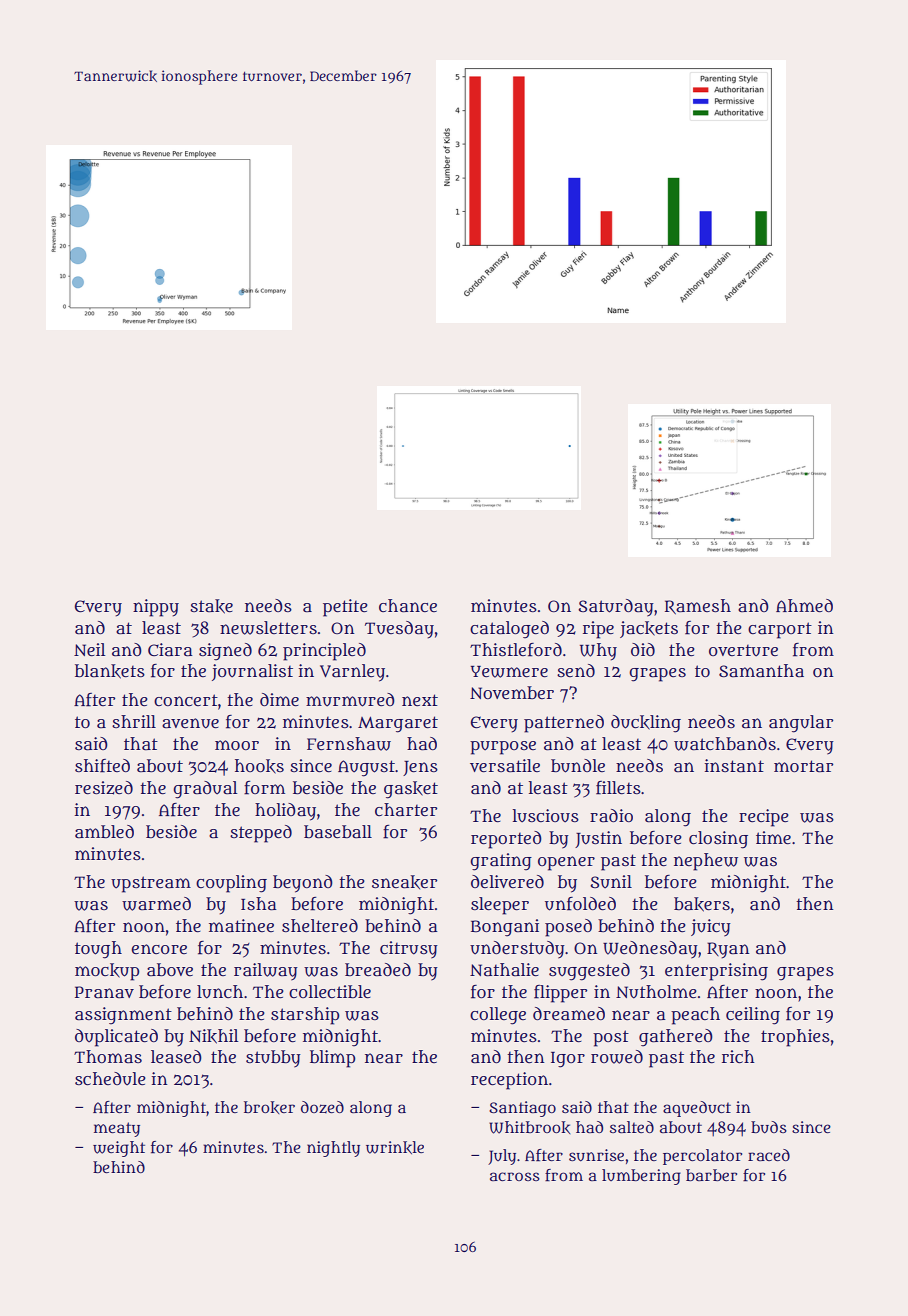  What do you see at coordinates (716, 972) in the document?
I see `enterprising` at bounding box center [716, 972].
